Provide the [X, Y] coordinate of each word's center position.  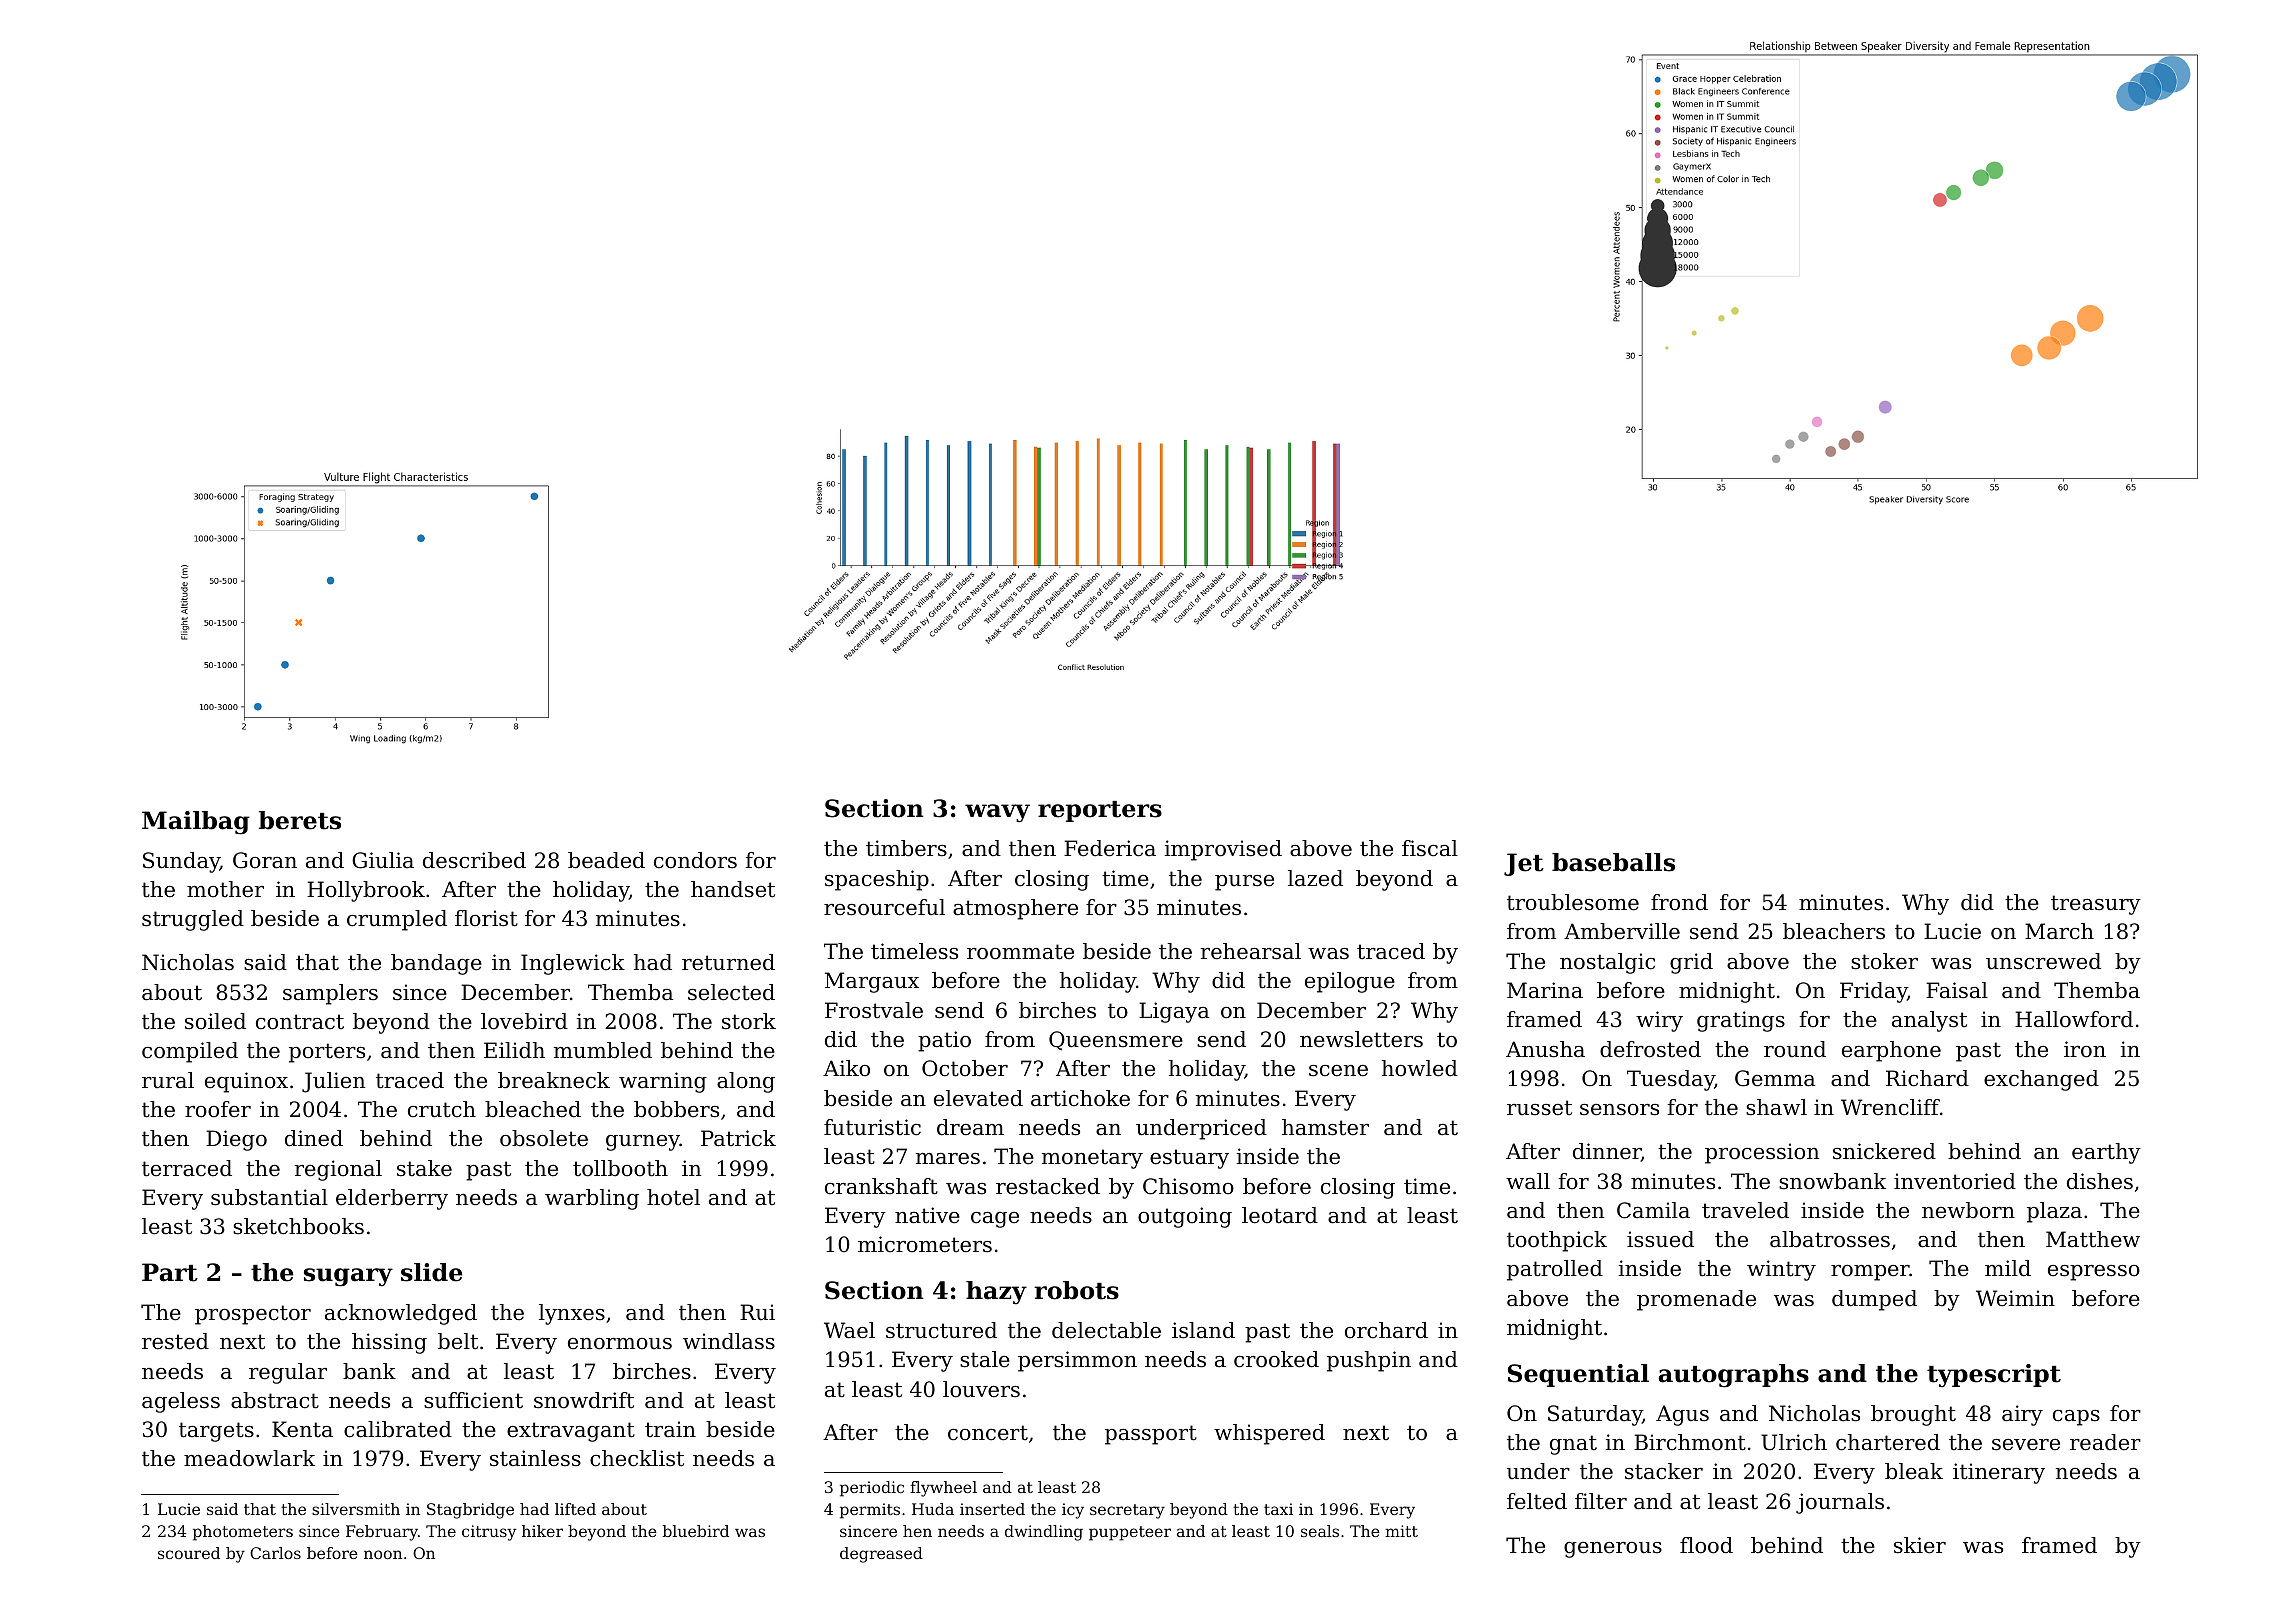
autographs [1734, 1376]
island [1203, 1330]
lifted [575, 1509]
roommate [1020, 952]
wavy [997, 813]
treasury [2096, 905]
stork [749, 1021]
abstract [275, 1400]
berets [300, 820]
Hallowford [2074, 1019]
